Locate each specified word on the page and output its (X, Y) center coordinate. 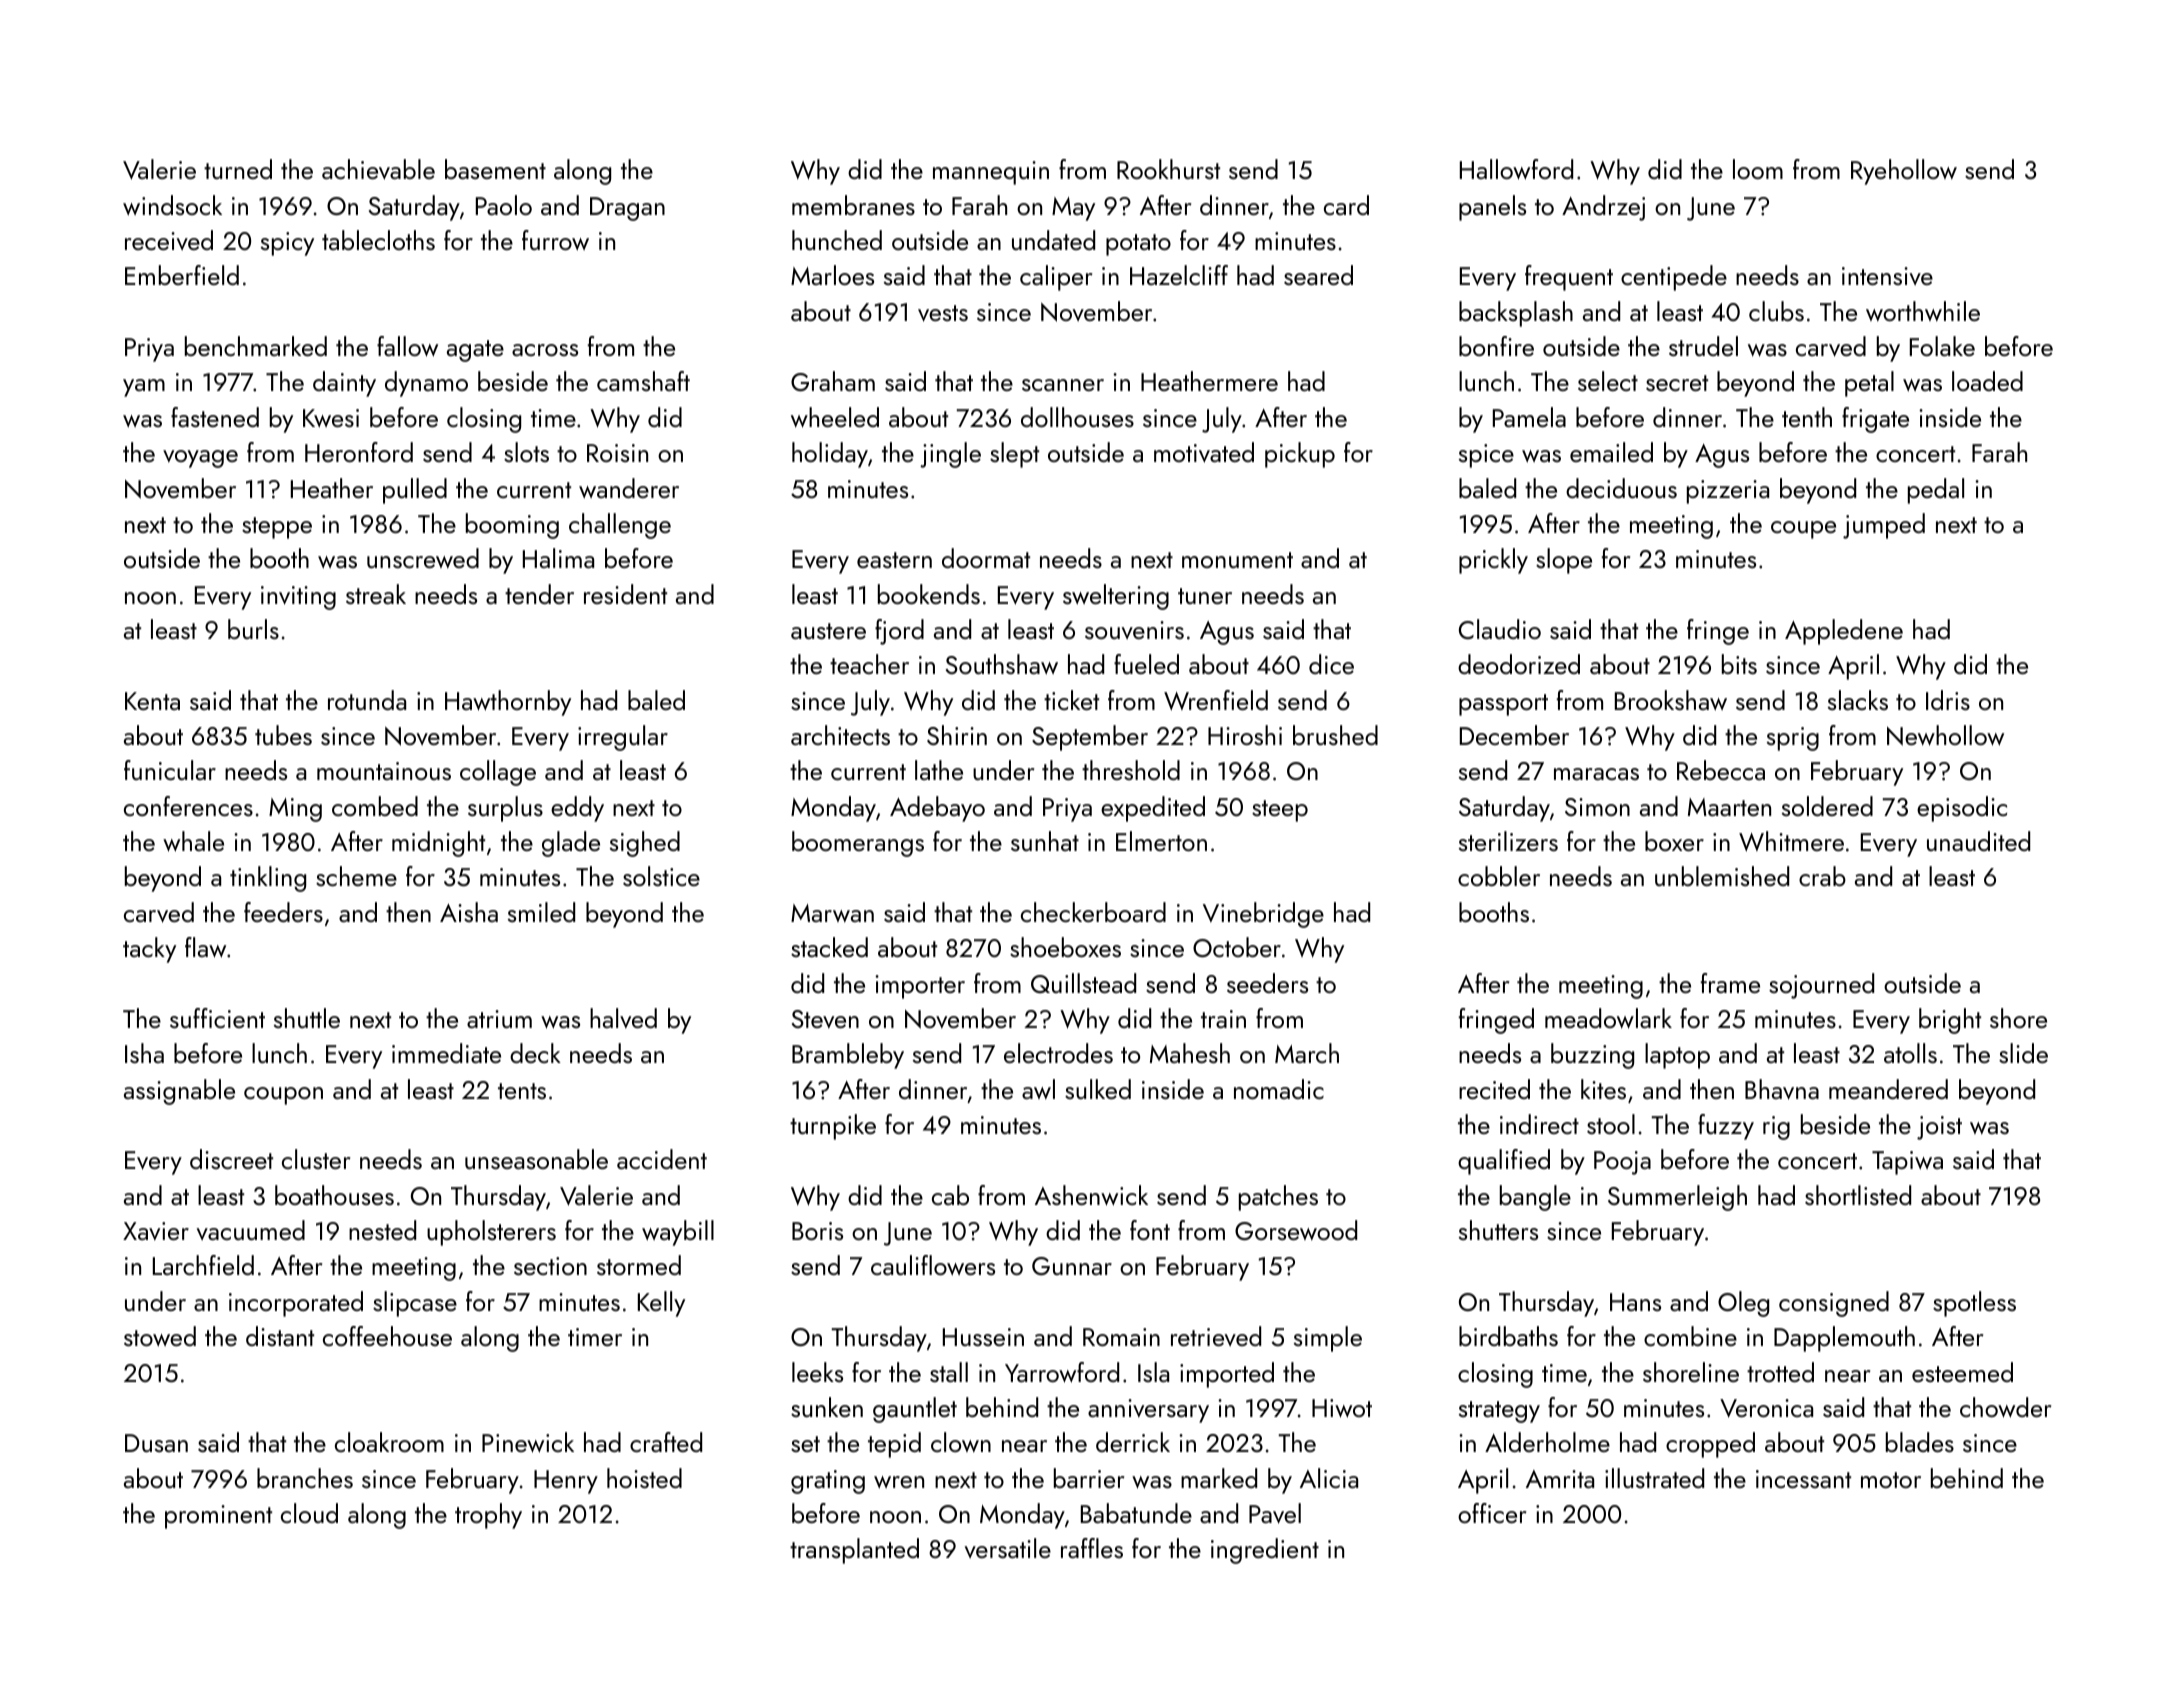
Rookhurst (1168, 169)
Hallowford (1516, 169)
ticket (1071, 700)
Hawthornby (508, 703)
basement (495, 169)
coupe (1803, 530)
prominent (218, 1517)
